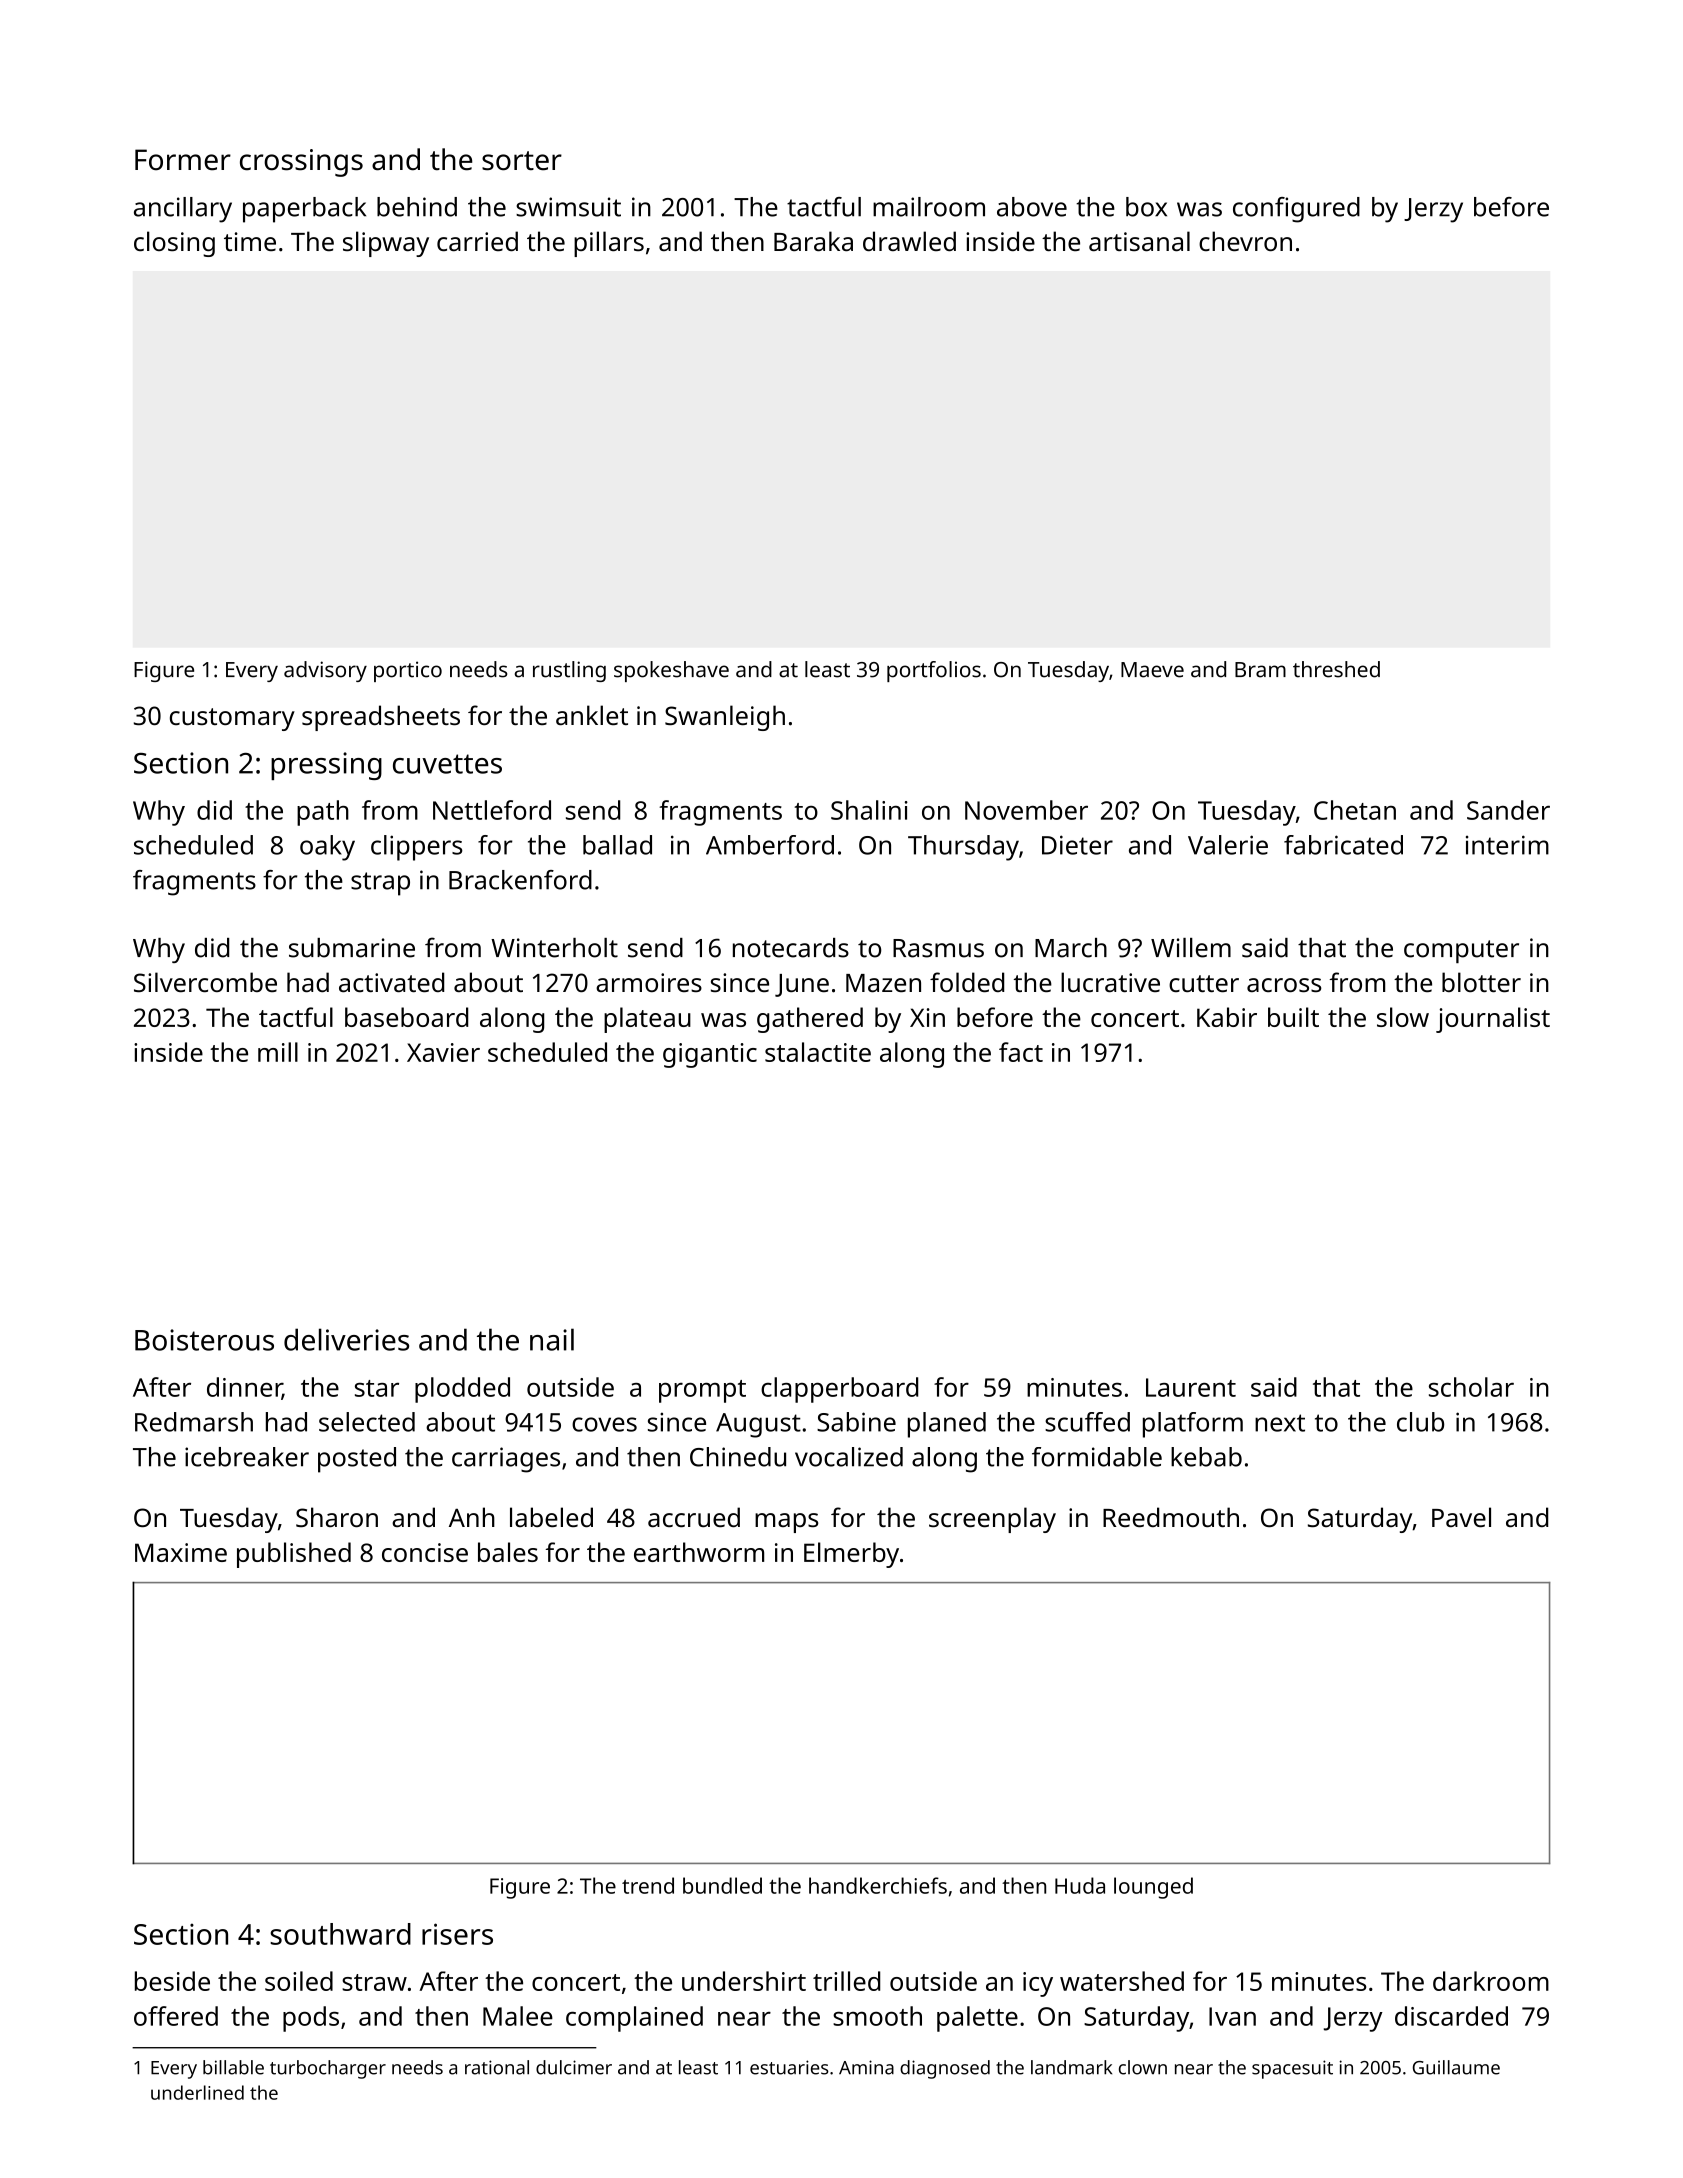 The width and height of the screenshot is (1683, 2178). What do you see at coordinates (327, 848) in the screenshot?
I see `oaky` at bounding box center [327, 848].
